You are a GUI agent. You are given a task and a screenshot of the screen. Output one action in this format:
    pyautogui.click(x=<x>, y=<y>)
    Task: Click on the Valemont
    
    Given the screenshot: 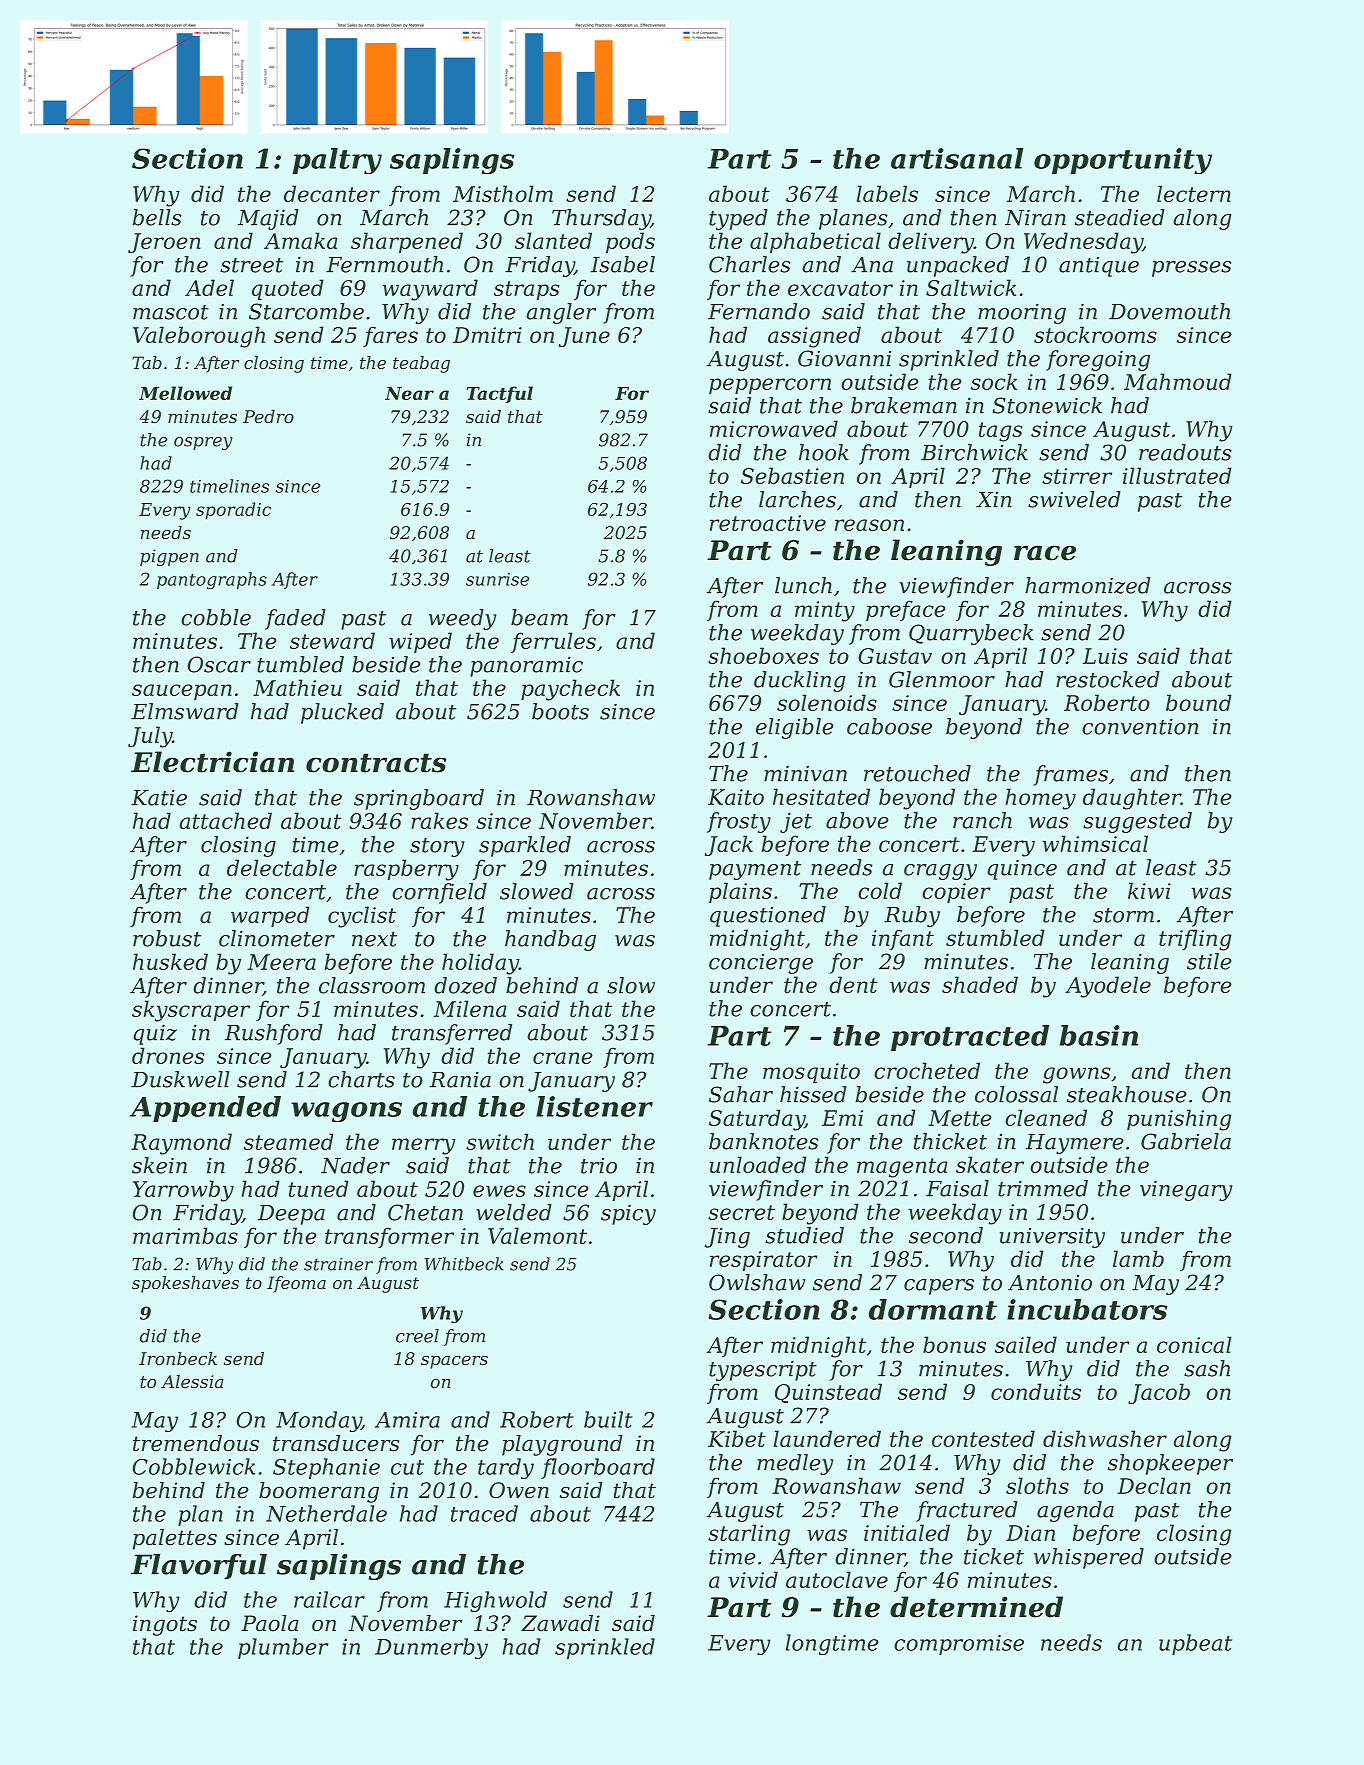 What is the action you would take?
    pyautogui.click(x=537, y=1235)
